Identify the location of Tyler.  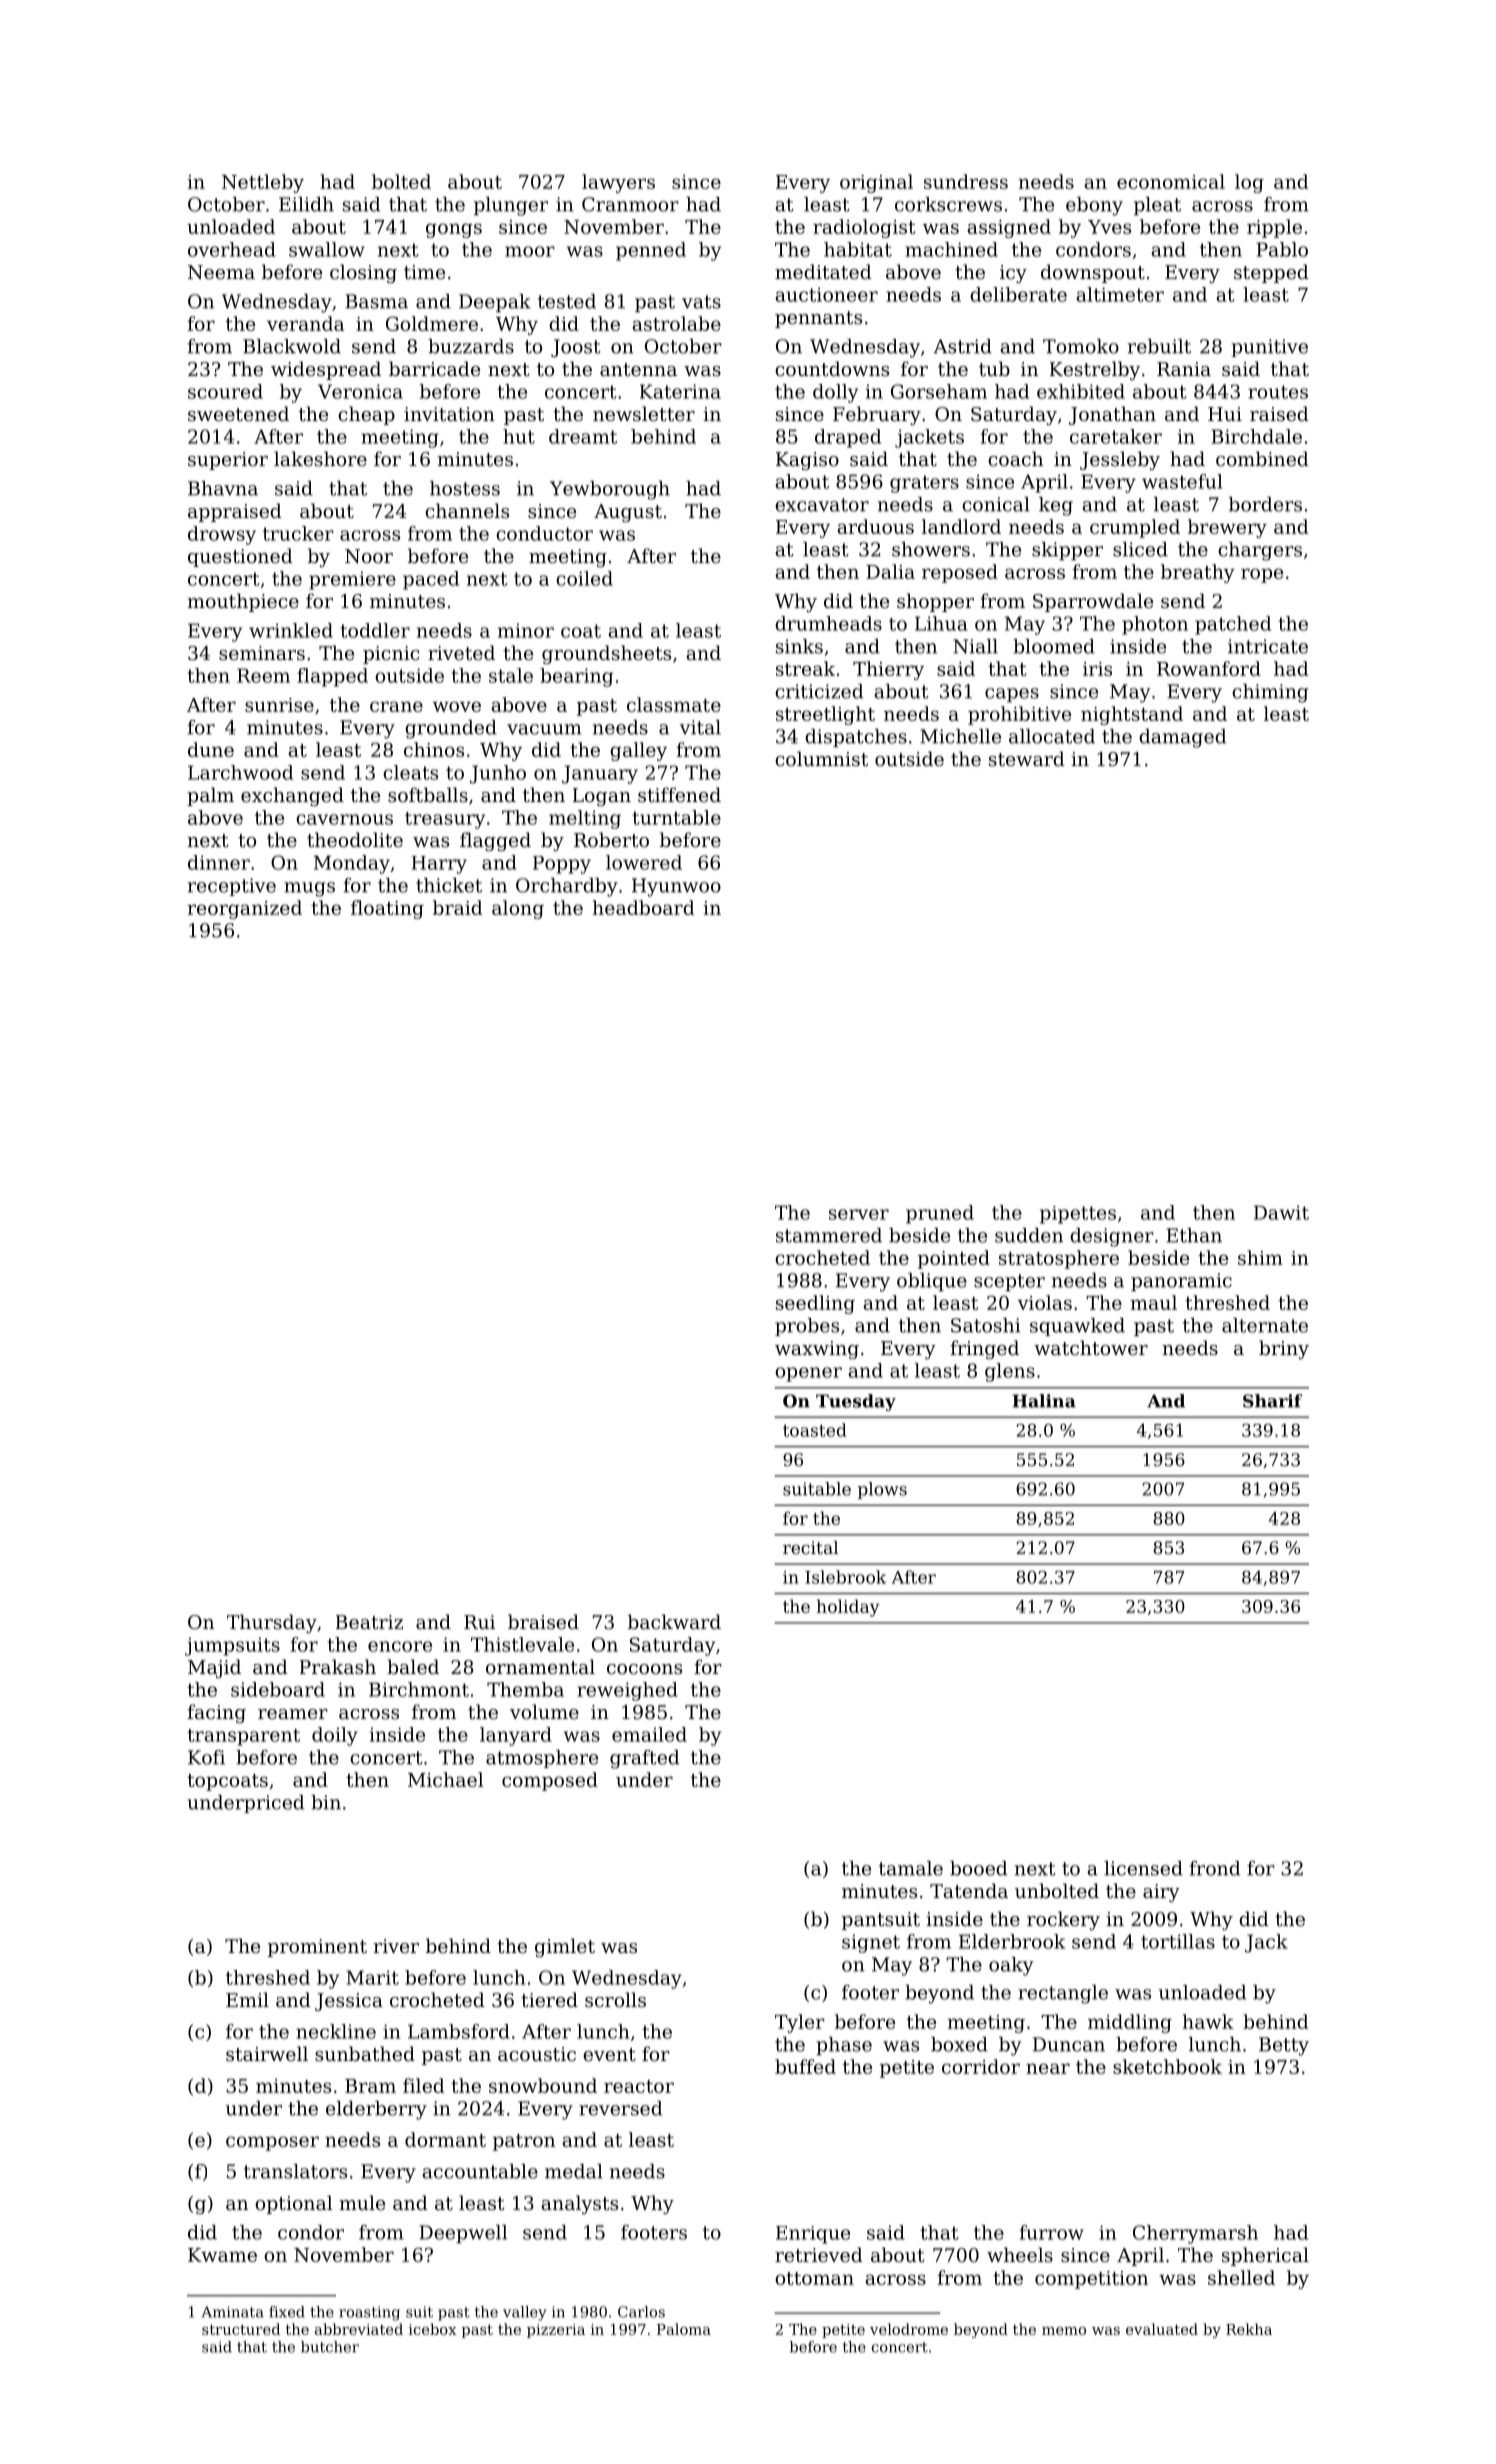
(800, 2023).
